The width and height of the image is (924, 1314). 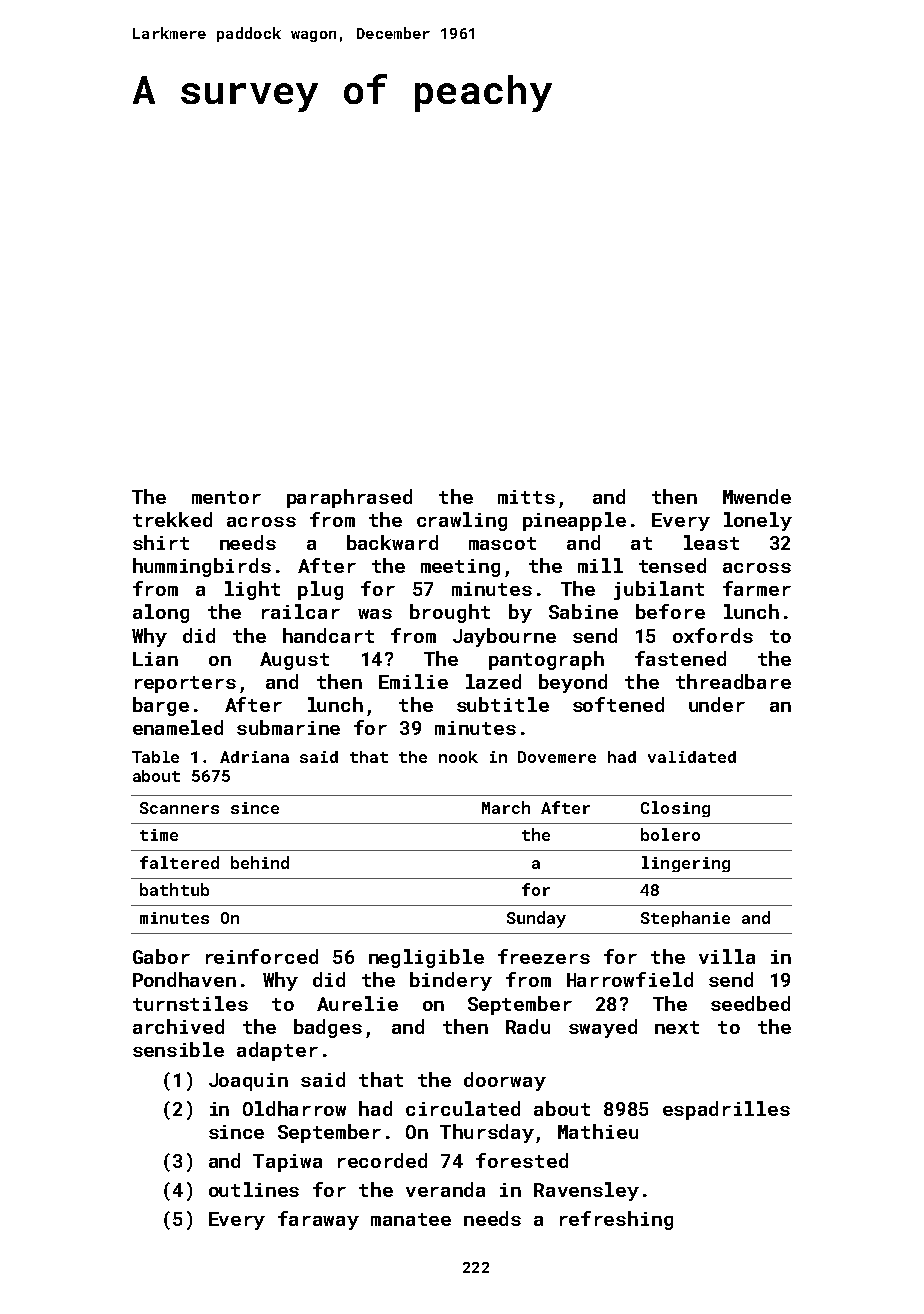 I want to click on enameled, so click(x=178, y=727).
